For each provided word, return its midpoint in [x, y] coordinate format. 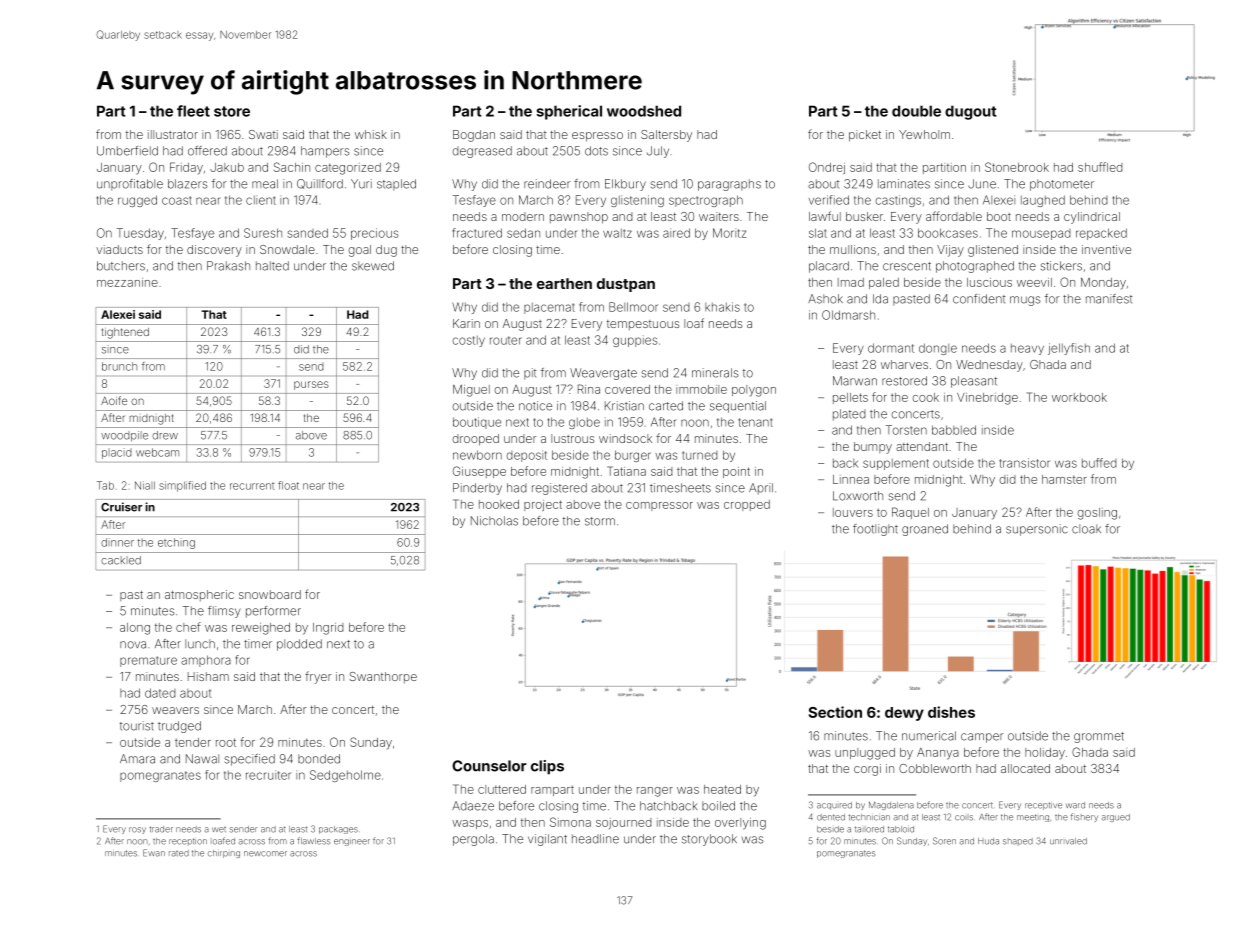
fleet [193, 111]
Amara [137, 759]
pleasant [974, 382]
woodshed [644, 111]
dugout [970, 112]
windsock [625, 438]
